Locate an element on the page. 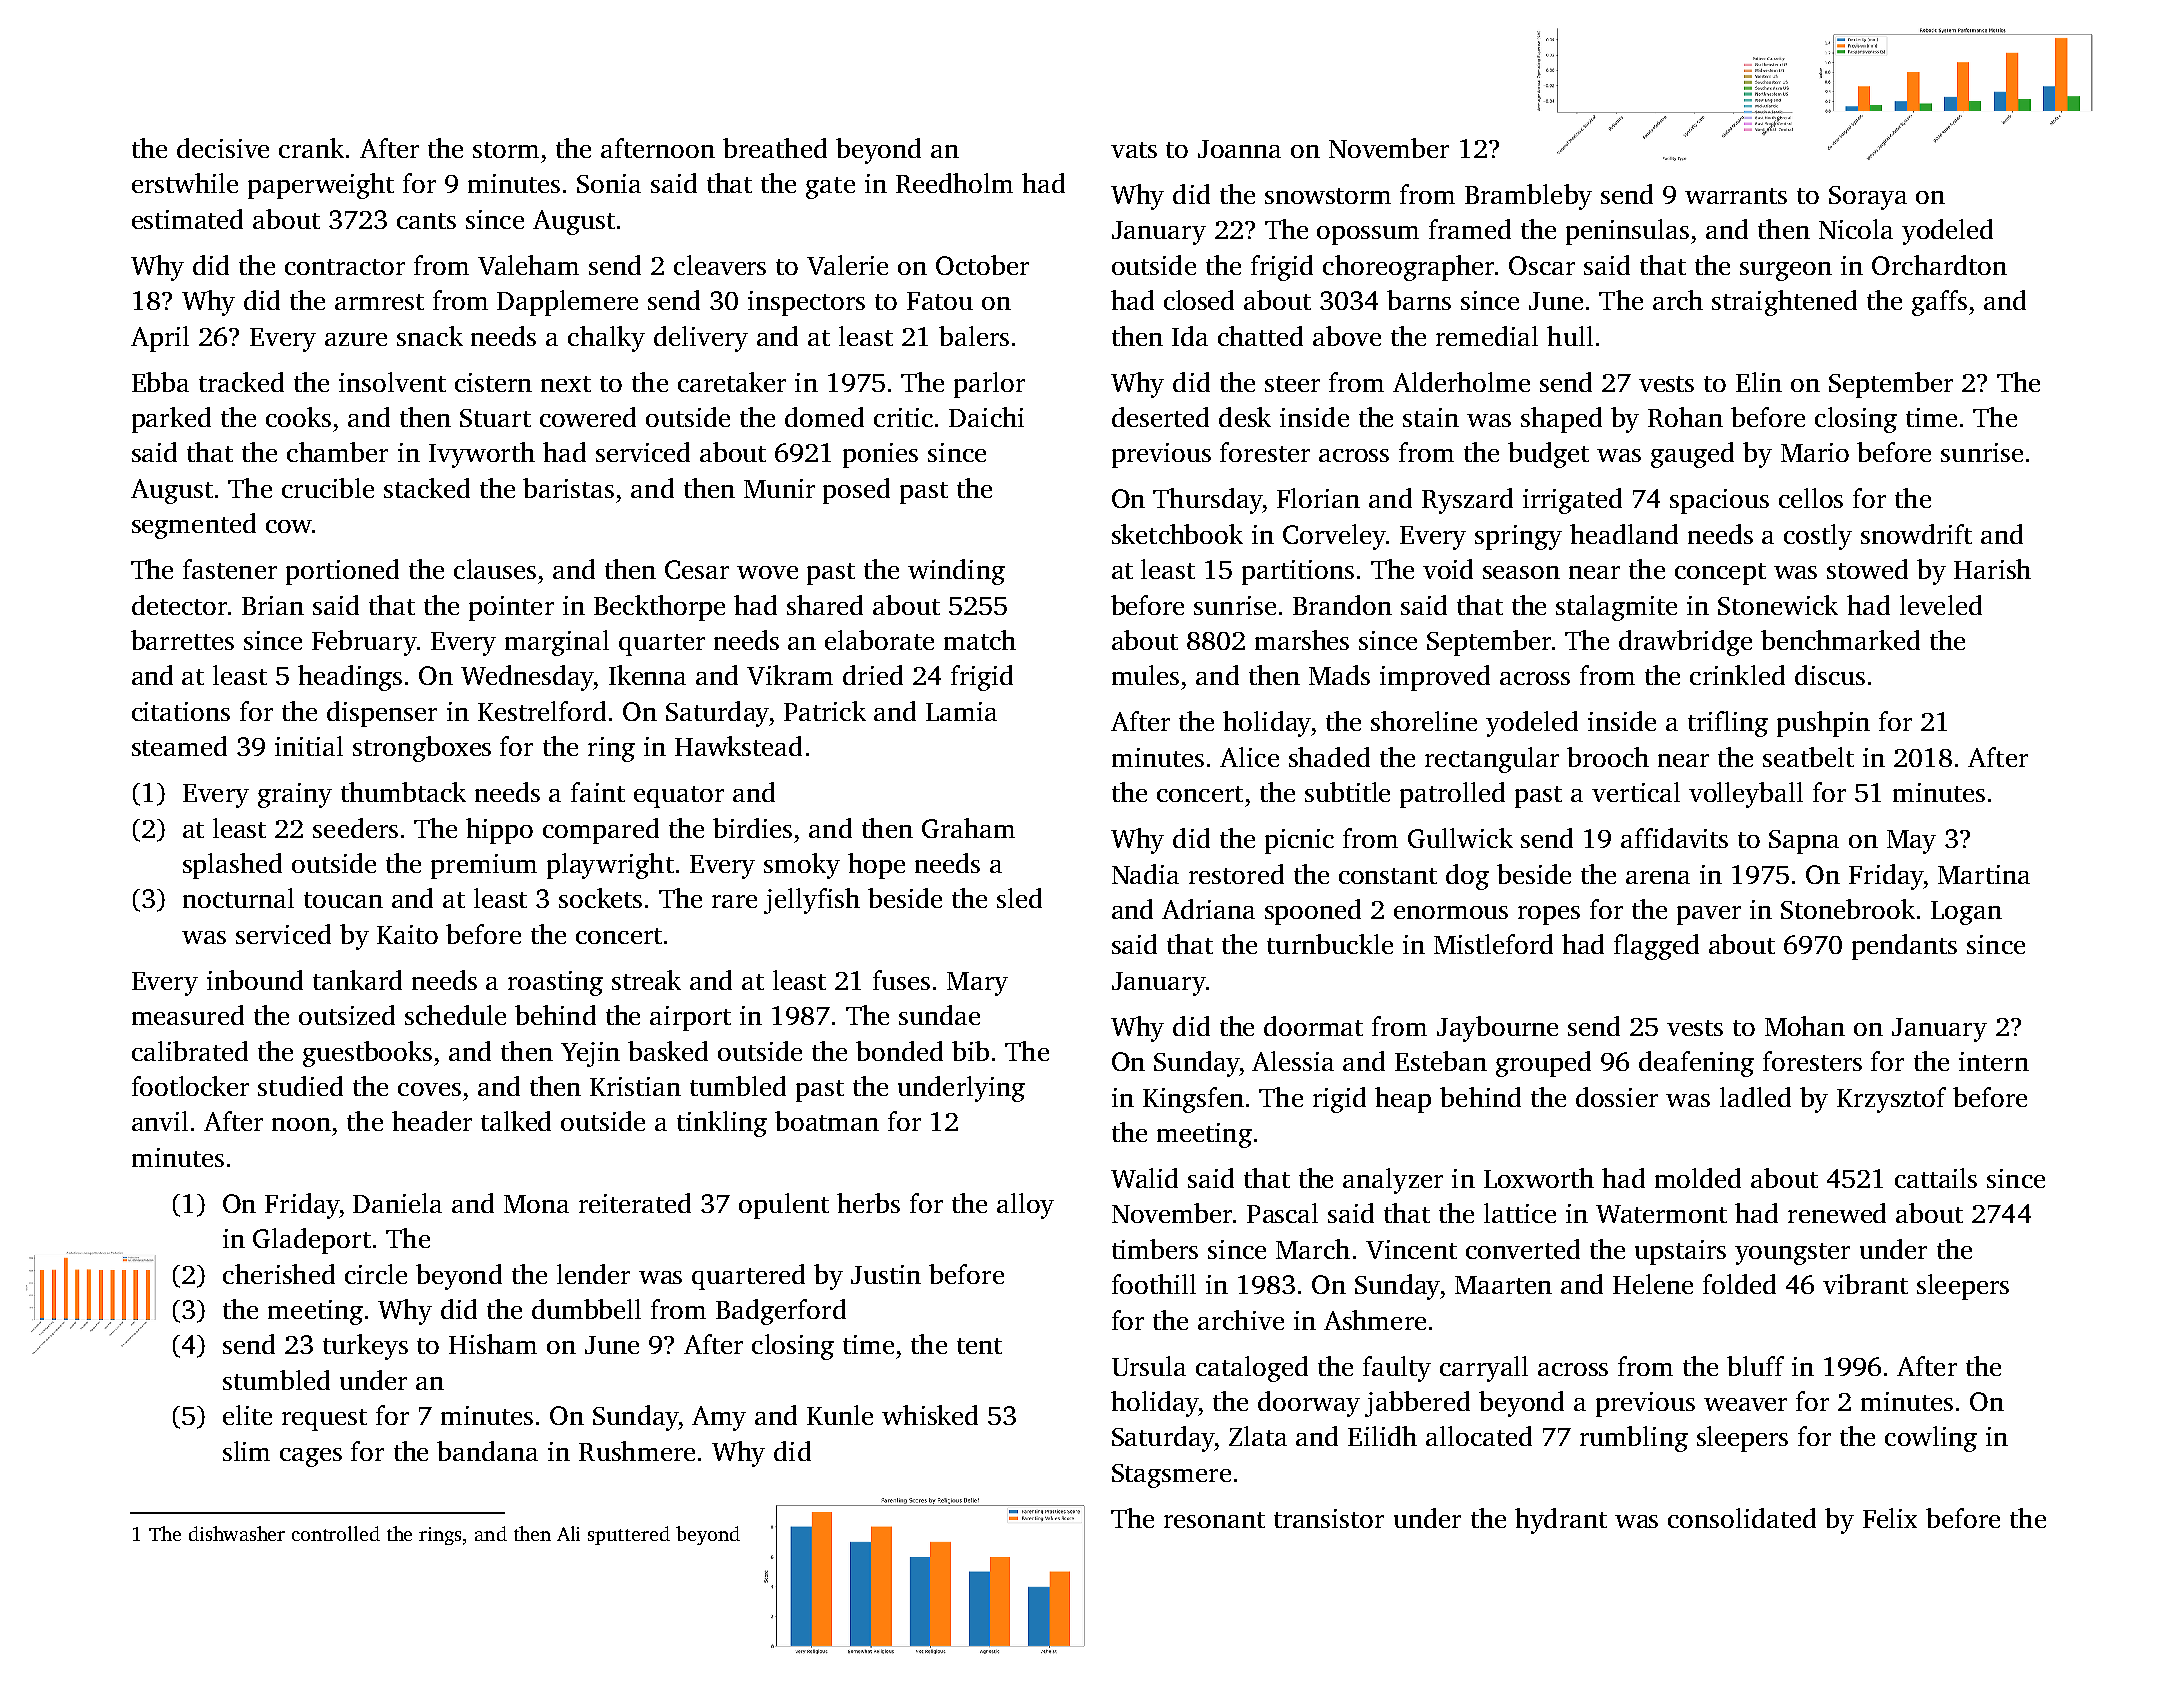  marginal is located at coordinates (557, 643).
